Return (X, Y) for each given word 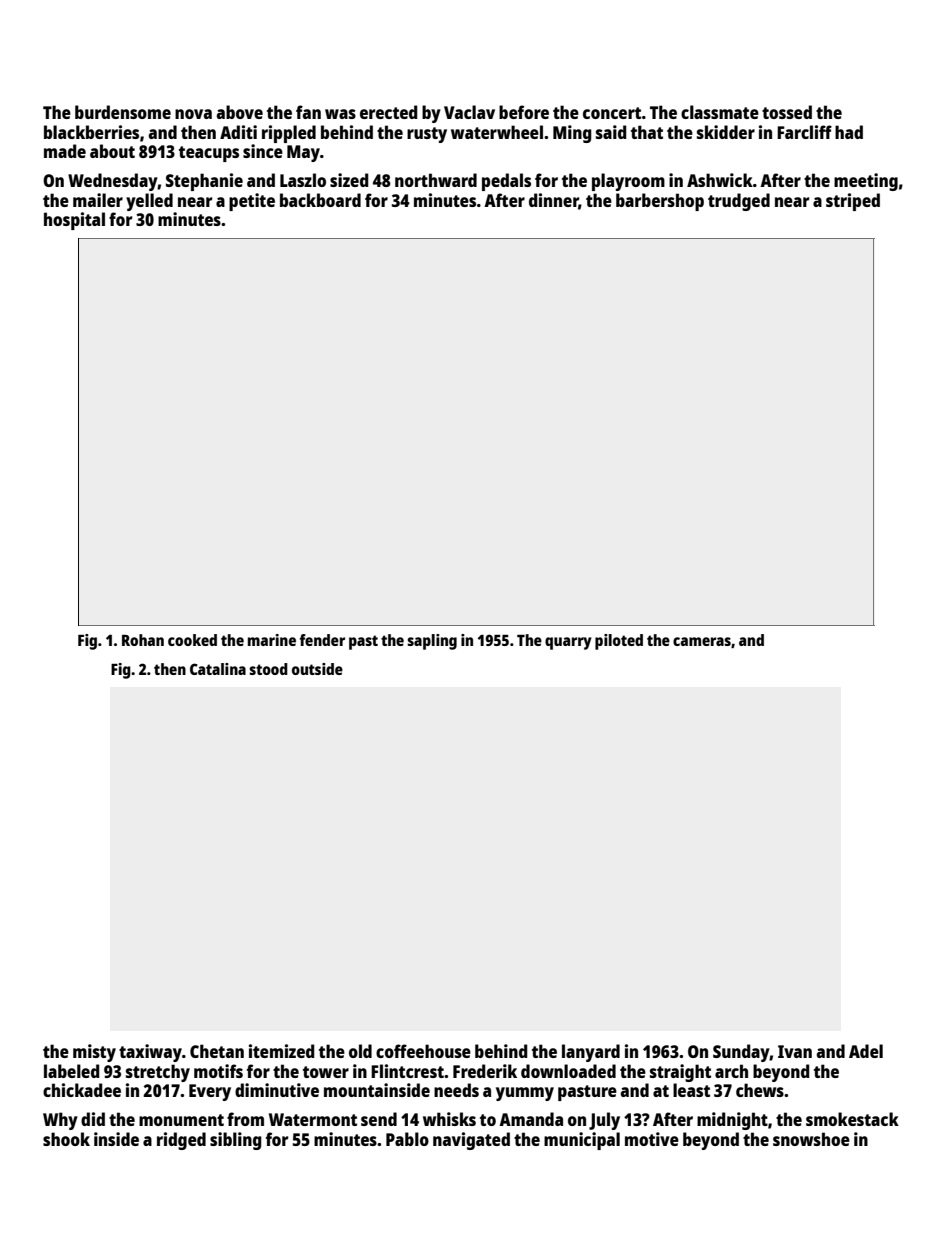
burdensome (123, 112)
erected (389, 112)
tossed (787, 112)
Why (60, 1121)
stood (268, 669)
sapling (432, 642)
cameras (702, 641)
